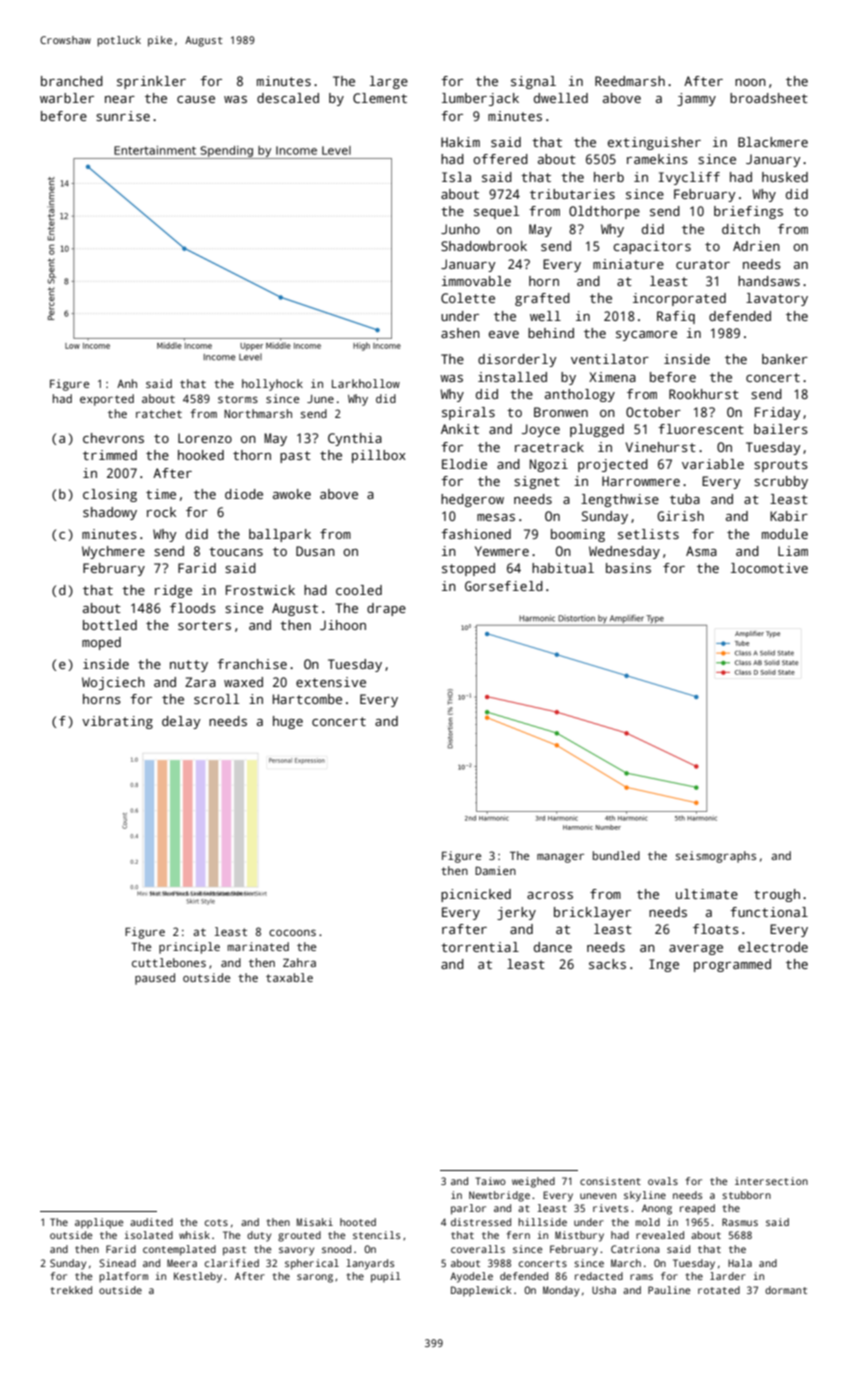 Image resolution: width=849 pixels, height=1400 pixels. I want to click on platform, so click(123, 1277).
